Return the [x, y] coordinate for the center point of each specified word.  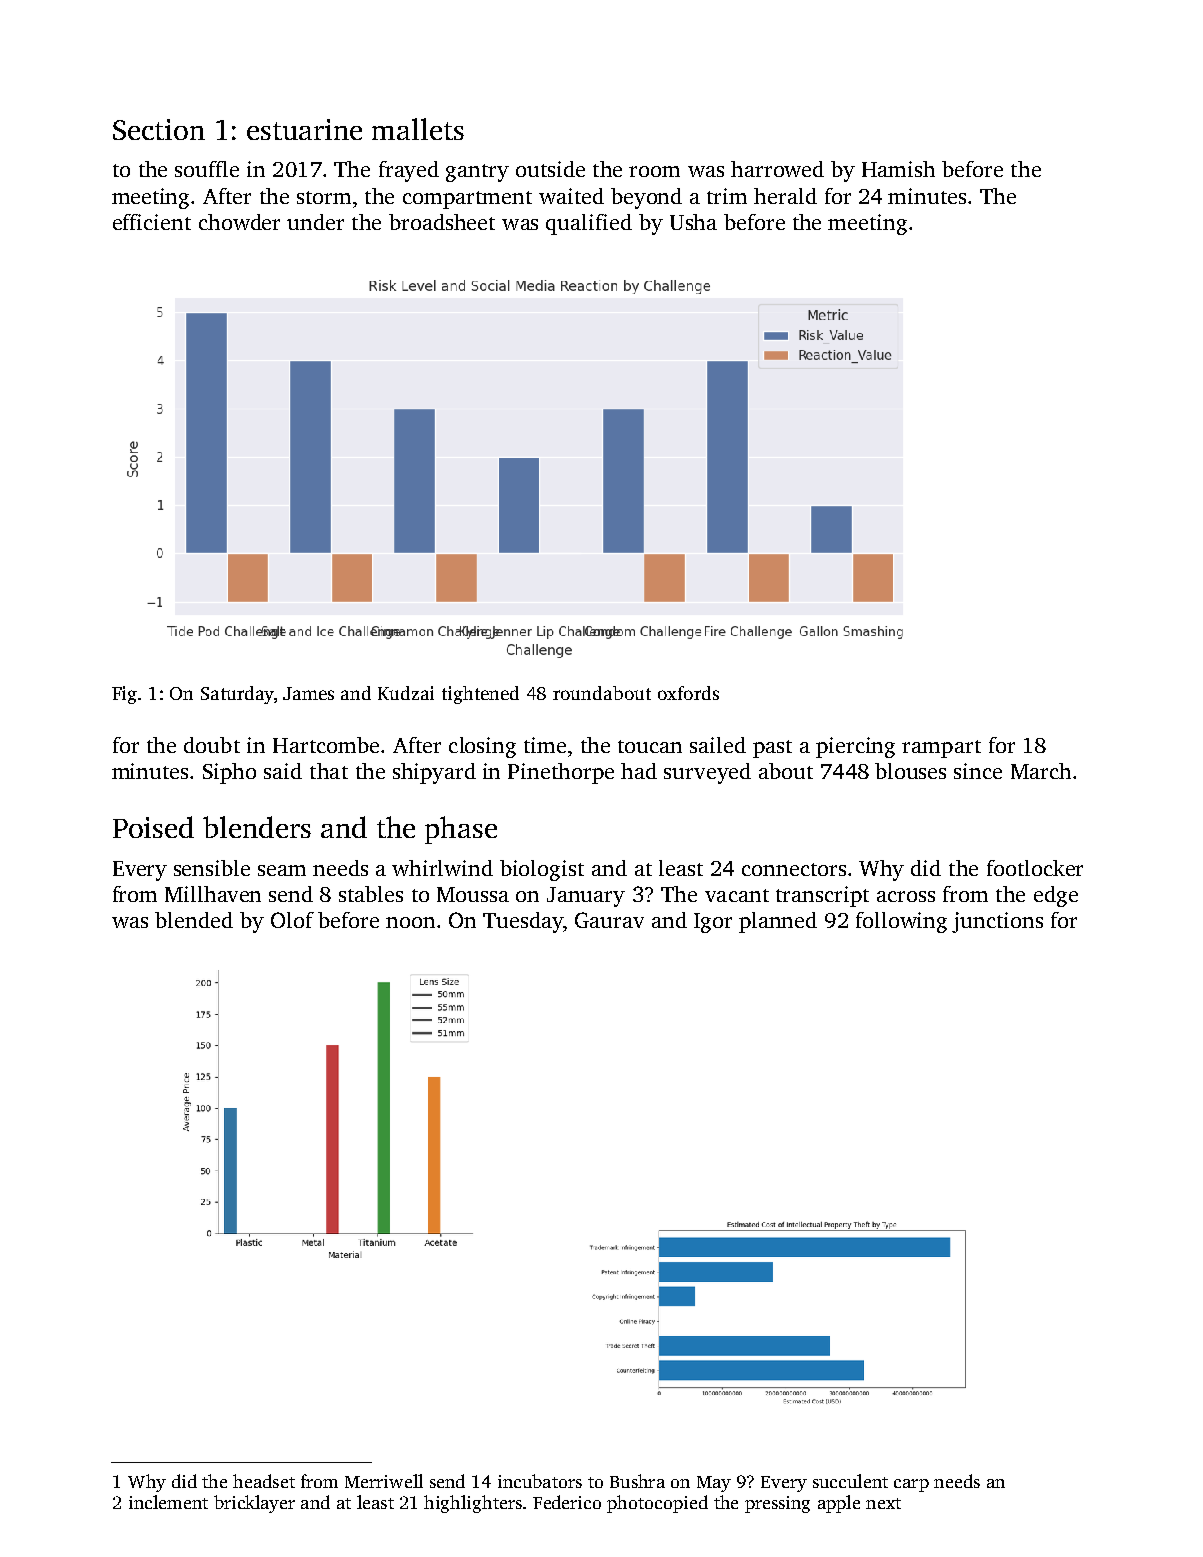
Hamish [898, 169]
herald [785, 196]
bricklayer [254, 1504]
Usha [693, 222]
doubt [212, 745]
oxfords [688, 693]
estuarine [304, 129]
